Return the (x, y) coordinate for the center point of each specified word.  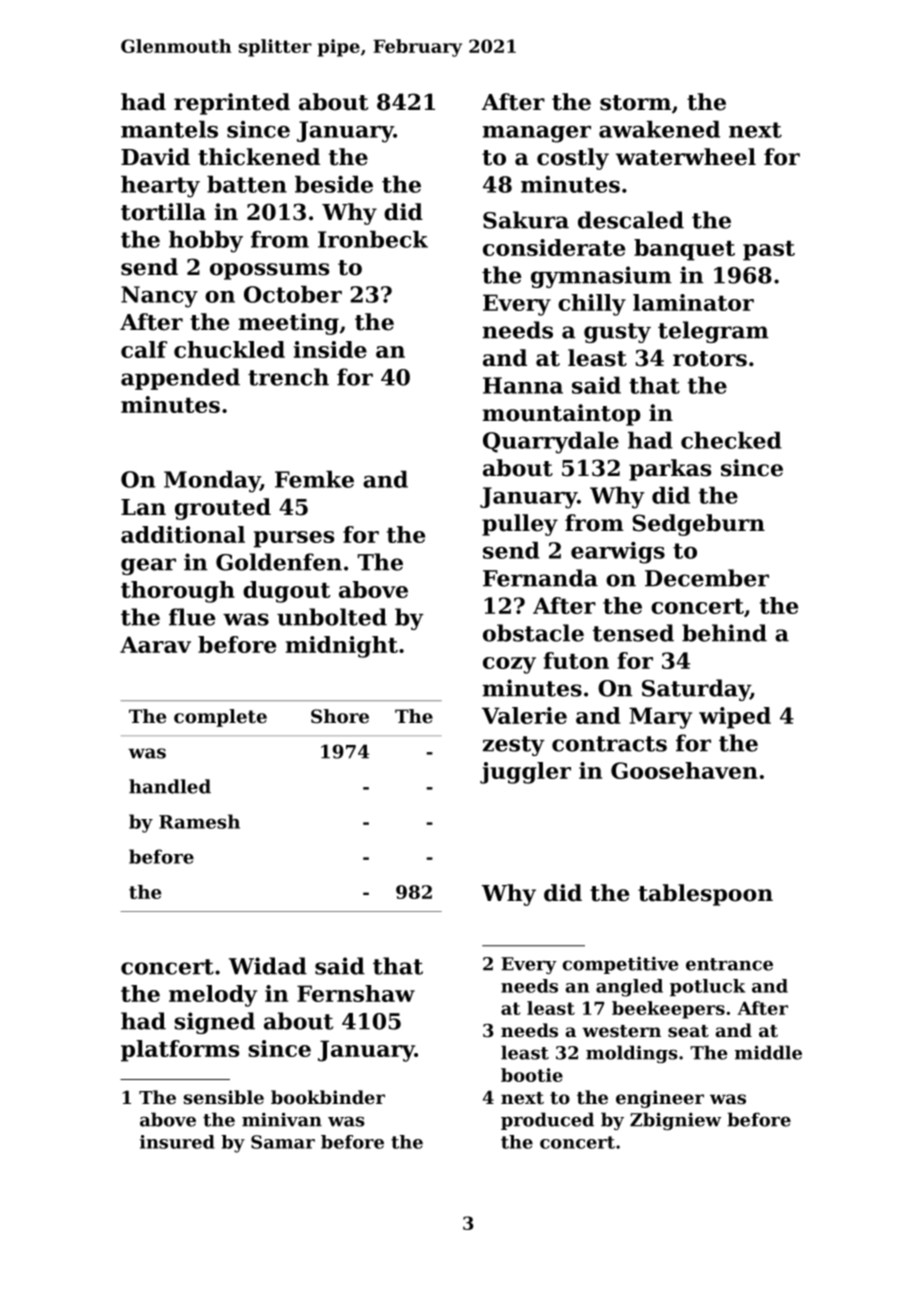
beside (334, 184)
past (769, 251)
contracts (609, 744)
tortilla (163, 212)
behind (724, 633)
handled (170, 786)
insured (177, 1142)
